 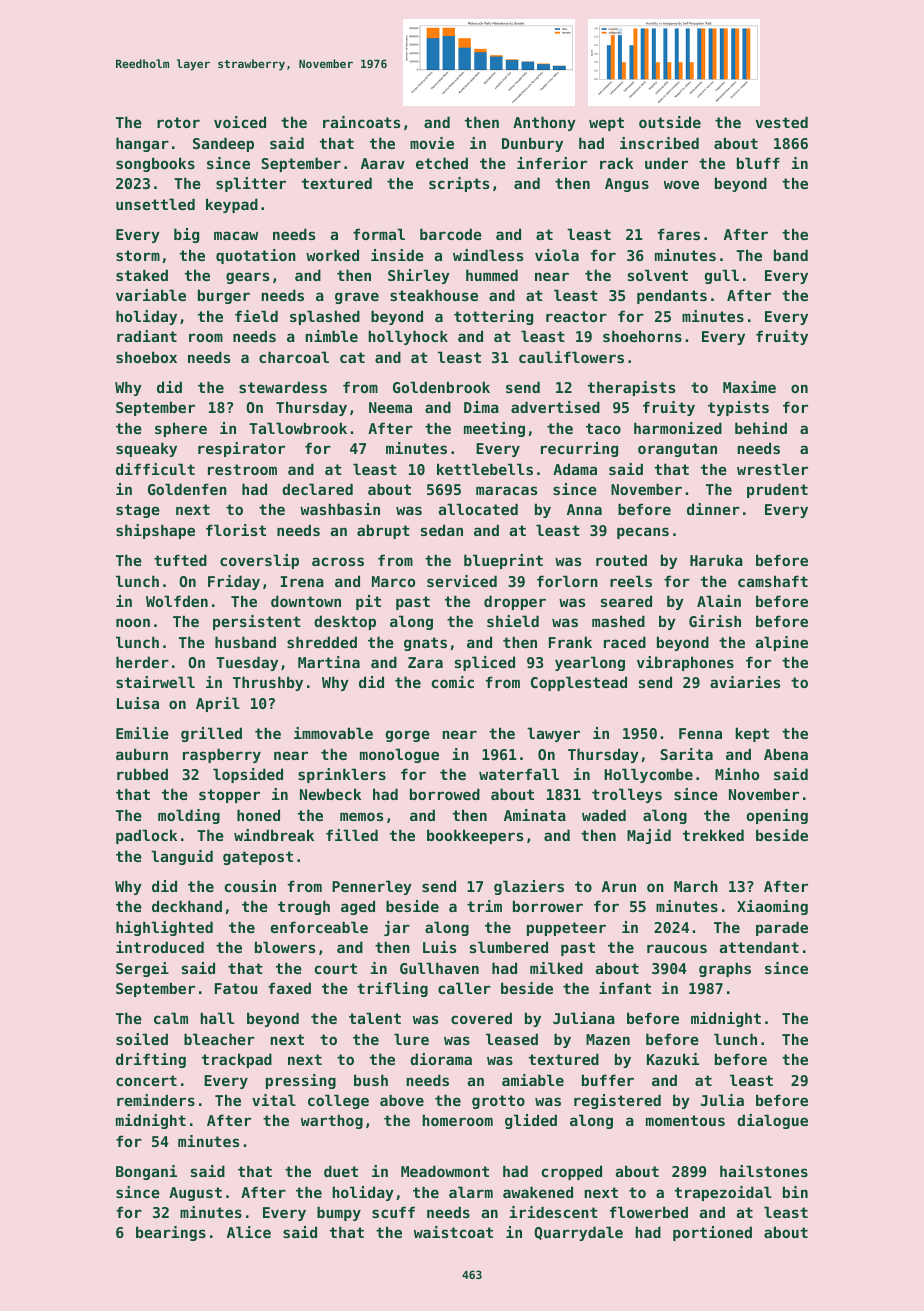 I want to click on charcoal, so click(x=294, y=357).
